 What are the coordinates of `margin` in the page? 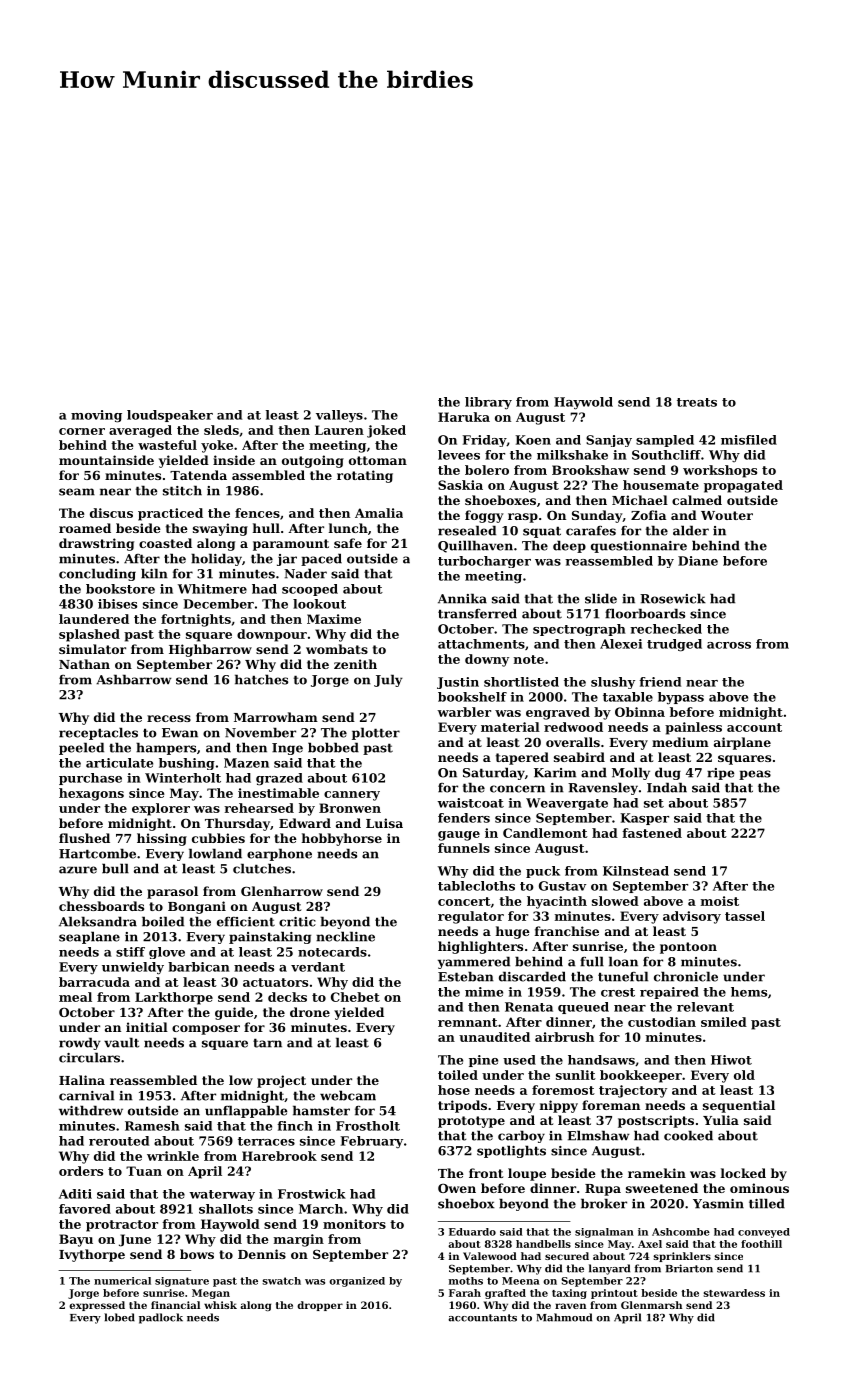 It's located at (299, 1240).
